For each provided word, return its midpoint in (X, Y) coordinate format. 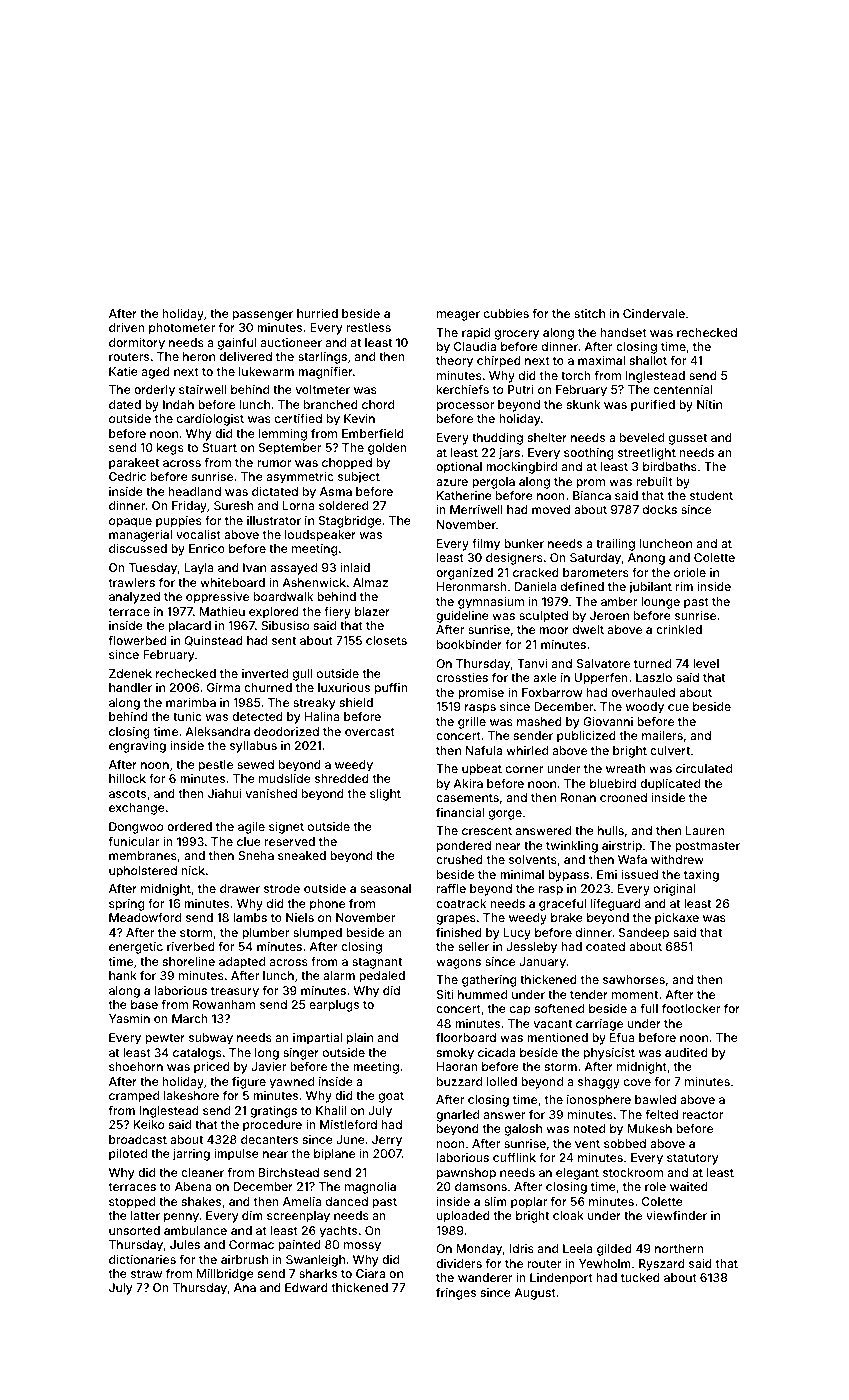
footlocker (691, 1008)
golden (387, 449)
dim (252, 1215)
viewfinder (676, 1215)
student (711, 495)
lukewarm (266, 371)
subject (359, 478)
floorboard (466, 1037)
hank (123, 975)
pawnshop (466, 1174)
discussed (138, 548)
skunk (583, 404)
